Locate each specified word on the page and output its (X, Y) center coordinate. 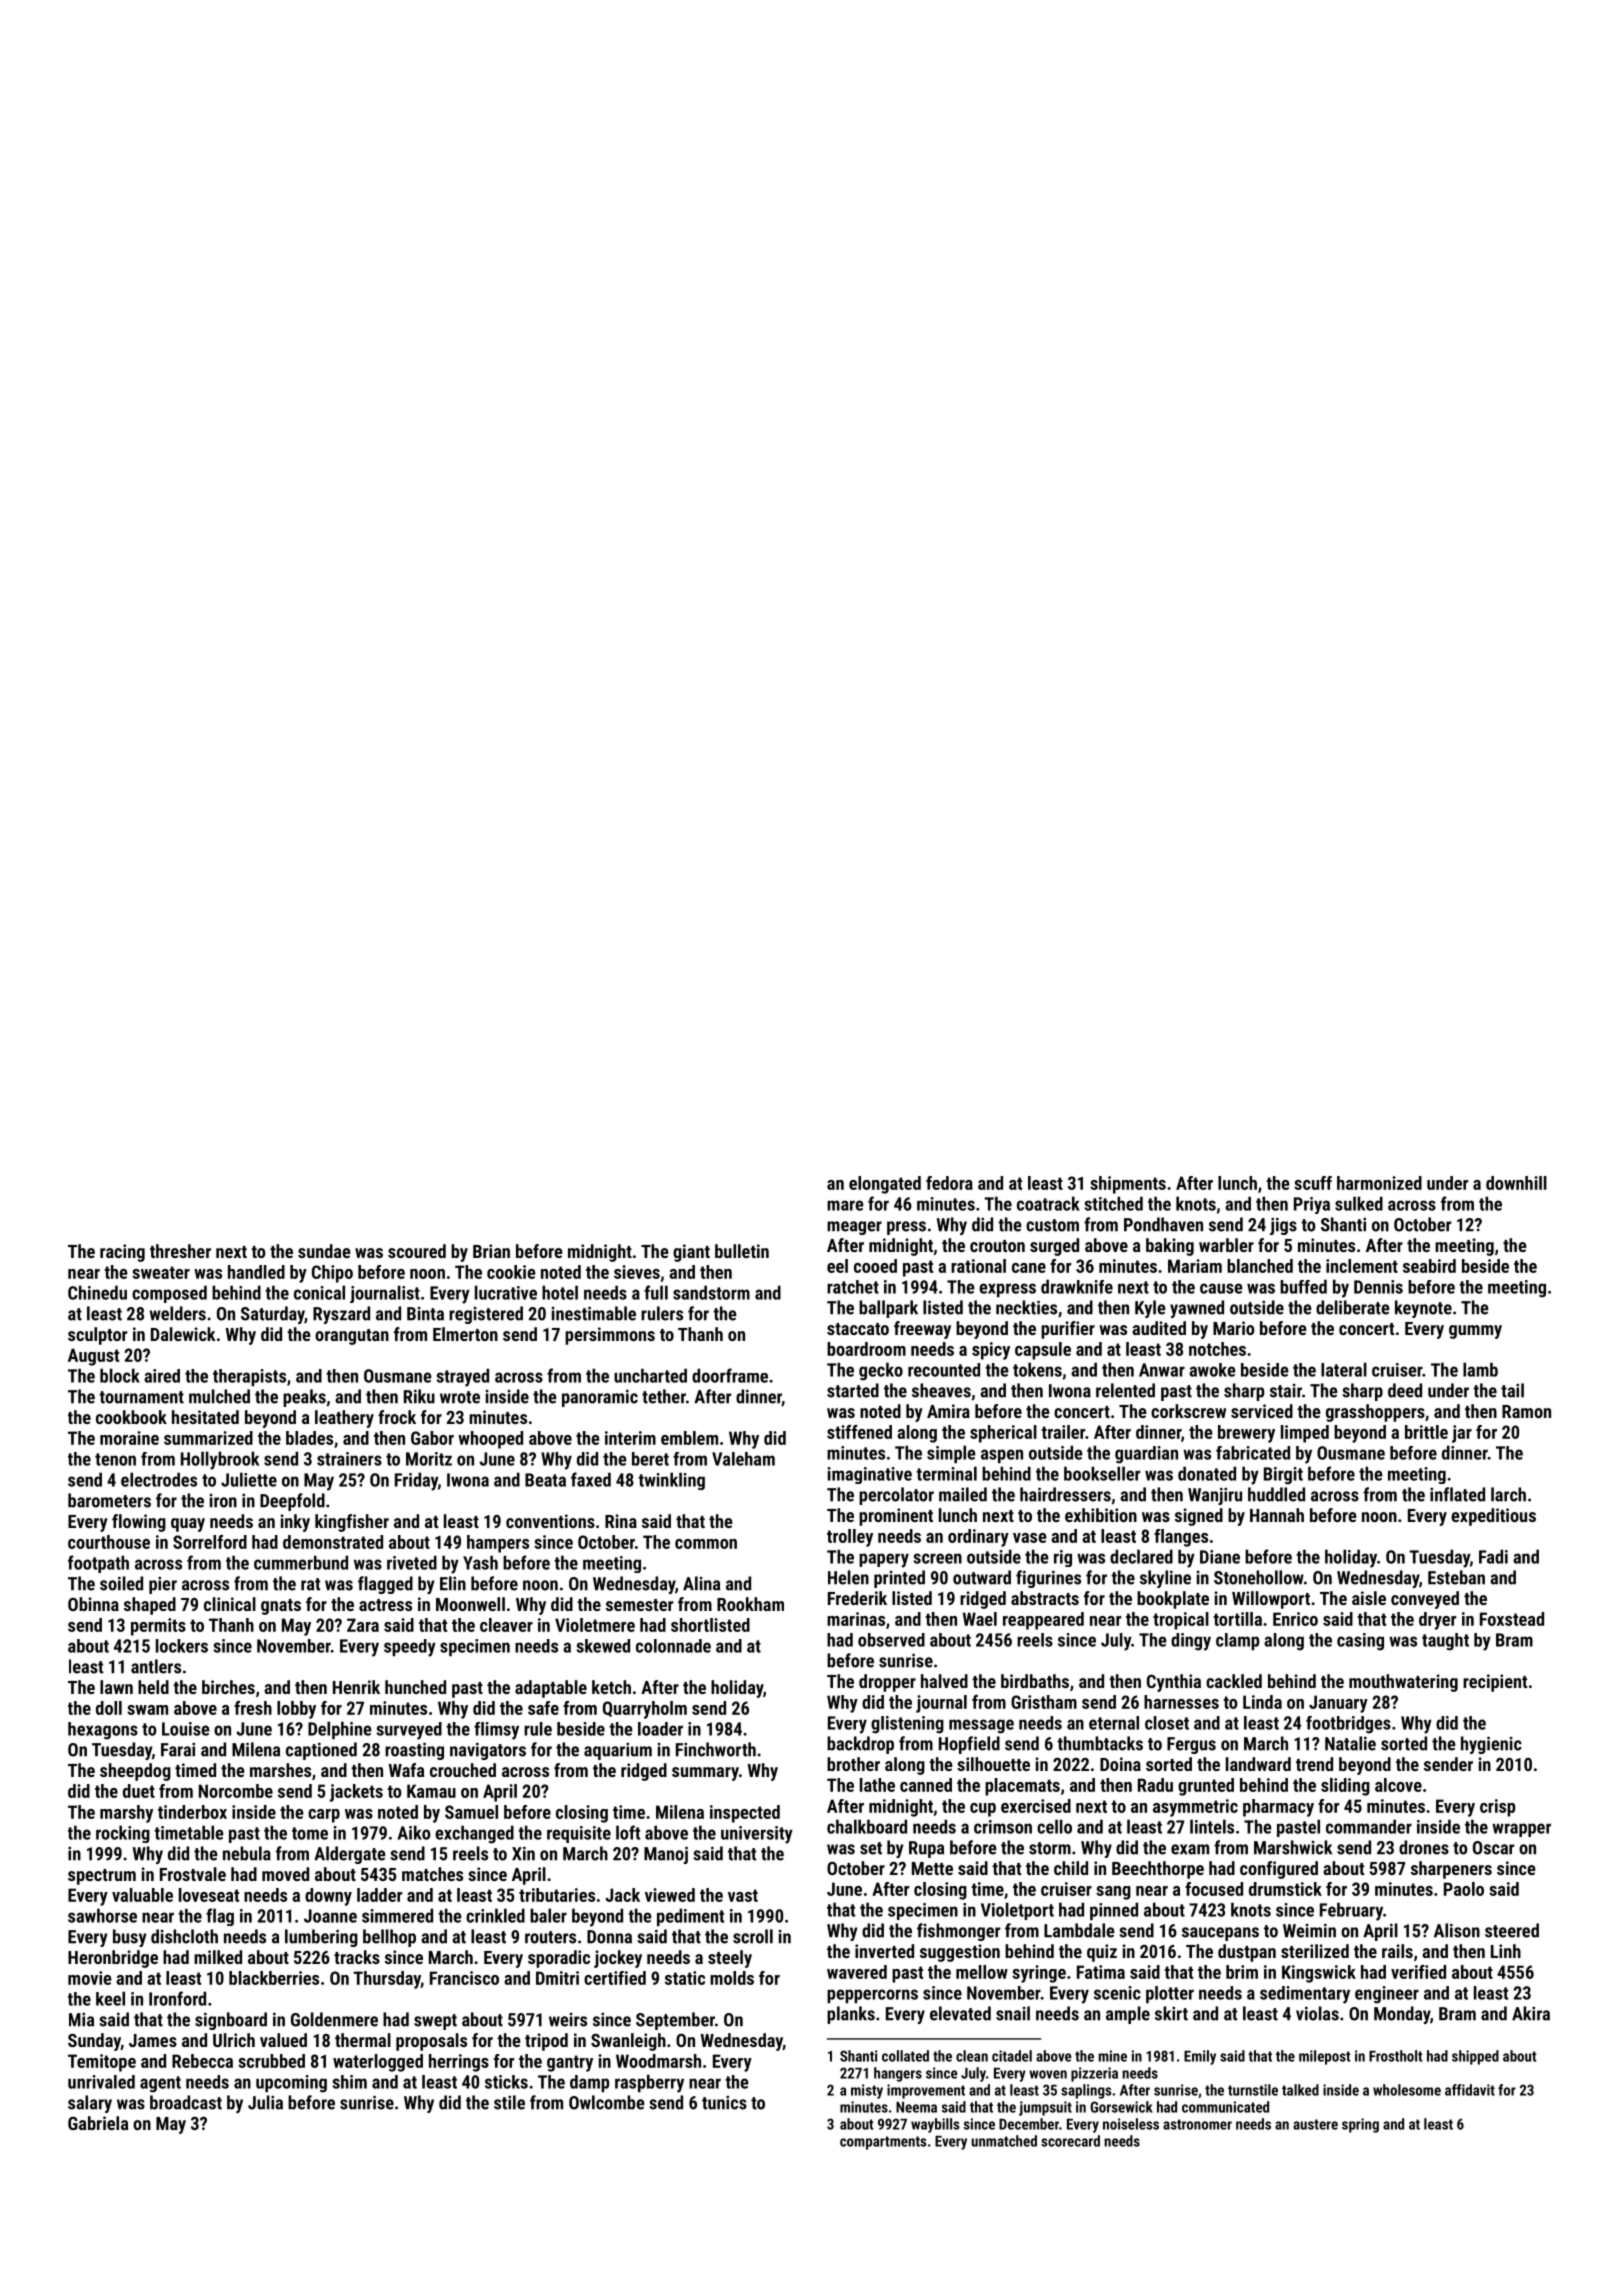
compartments (883, 2143)
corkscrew (1188, 1411)
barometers (109, 1500)
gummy (1475, 1332)
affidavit (1470, 2090)
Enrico (1295, 1619)
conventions (550, 1521)
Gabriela (98, 2123)
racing (122, 1253)
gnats (281, 1607)
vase (1030, 1538)
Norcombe (236, 1791)
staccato (858, 1329)
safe (543, 1708)
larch (1508, 1494)
